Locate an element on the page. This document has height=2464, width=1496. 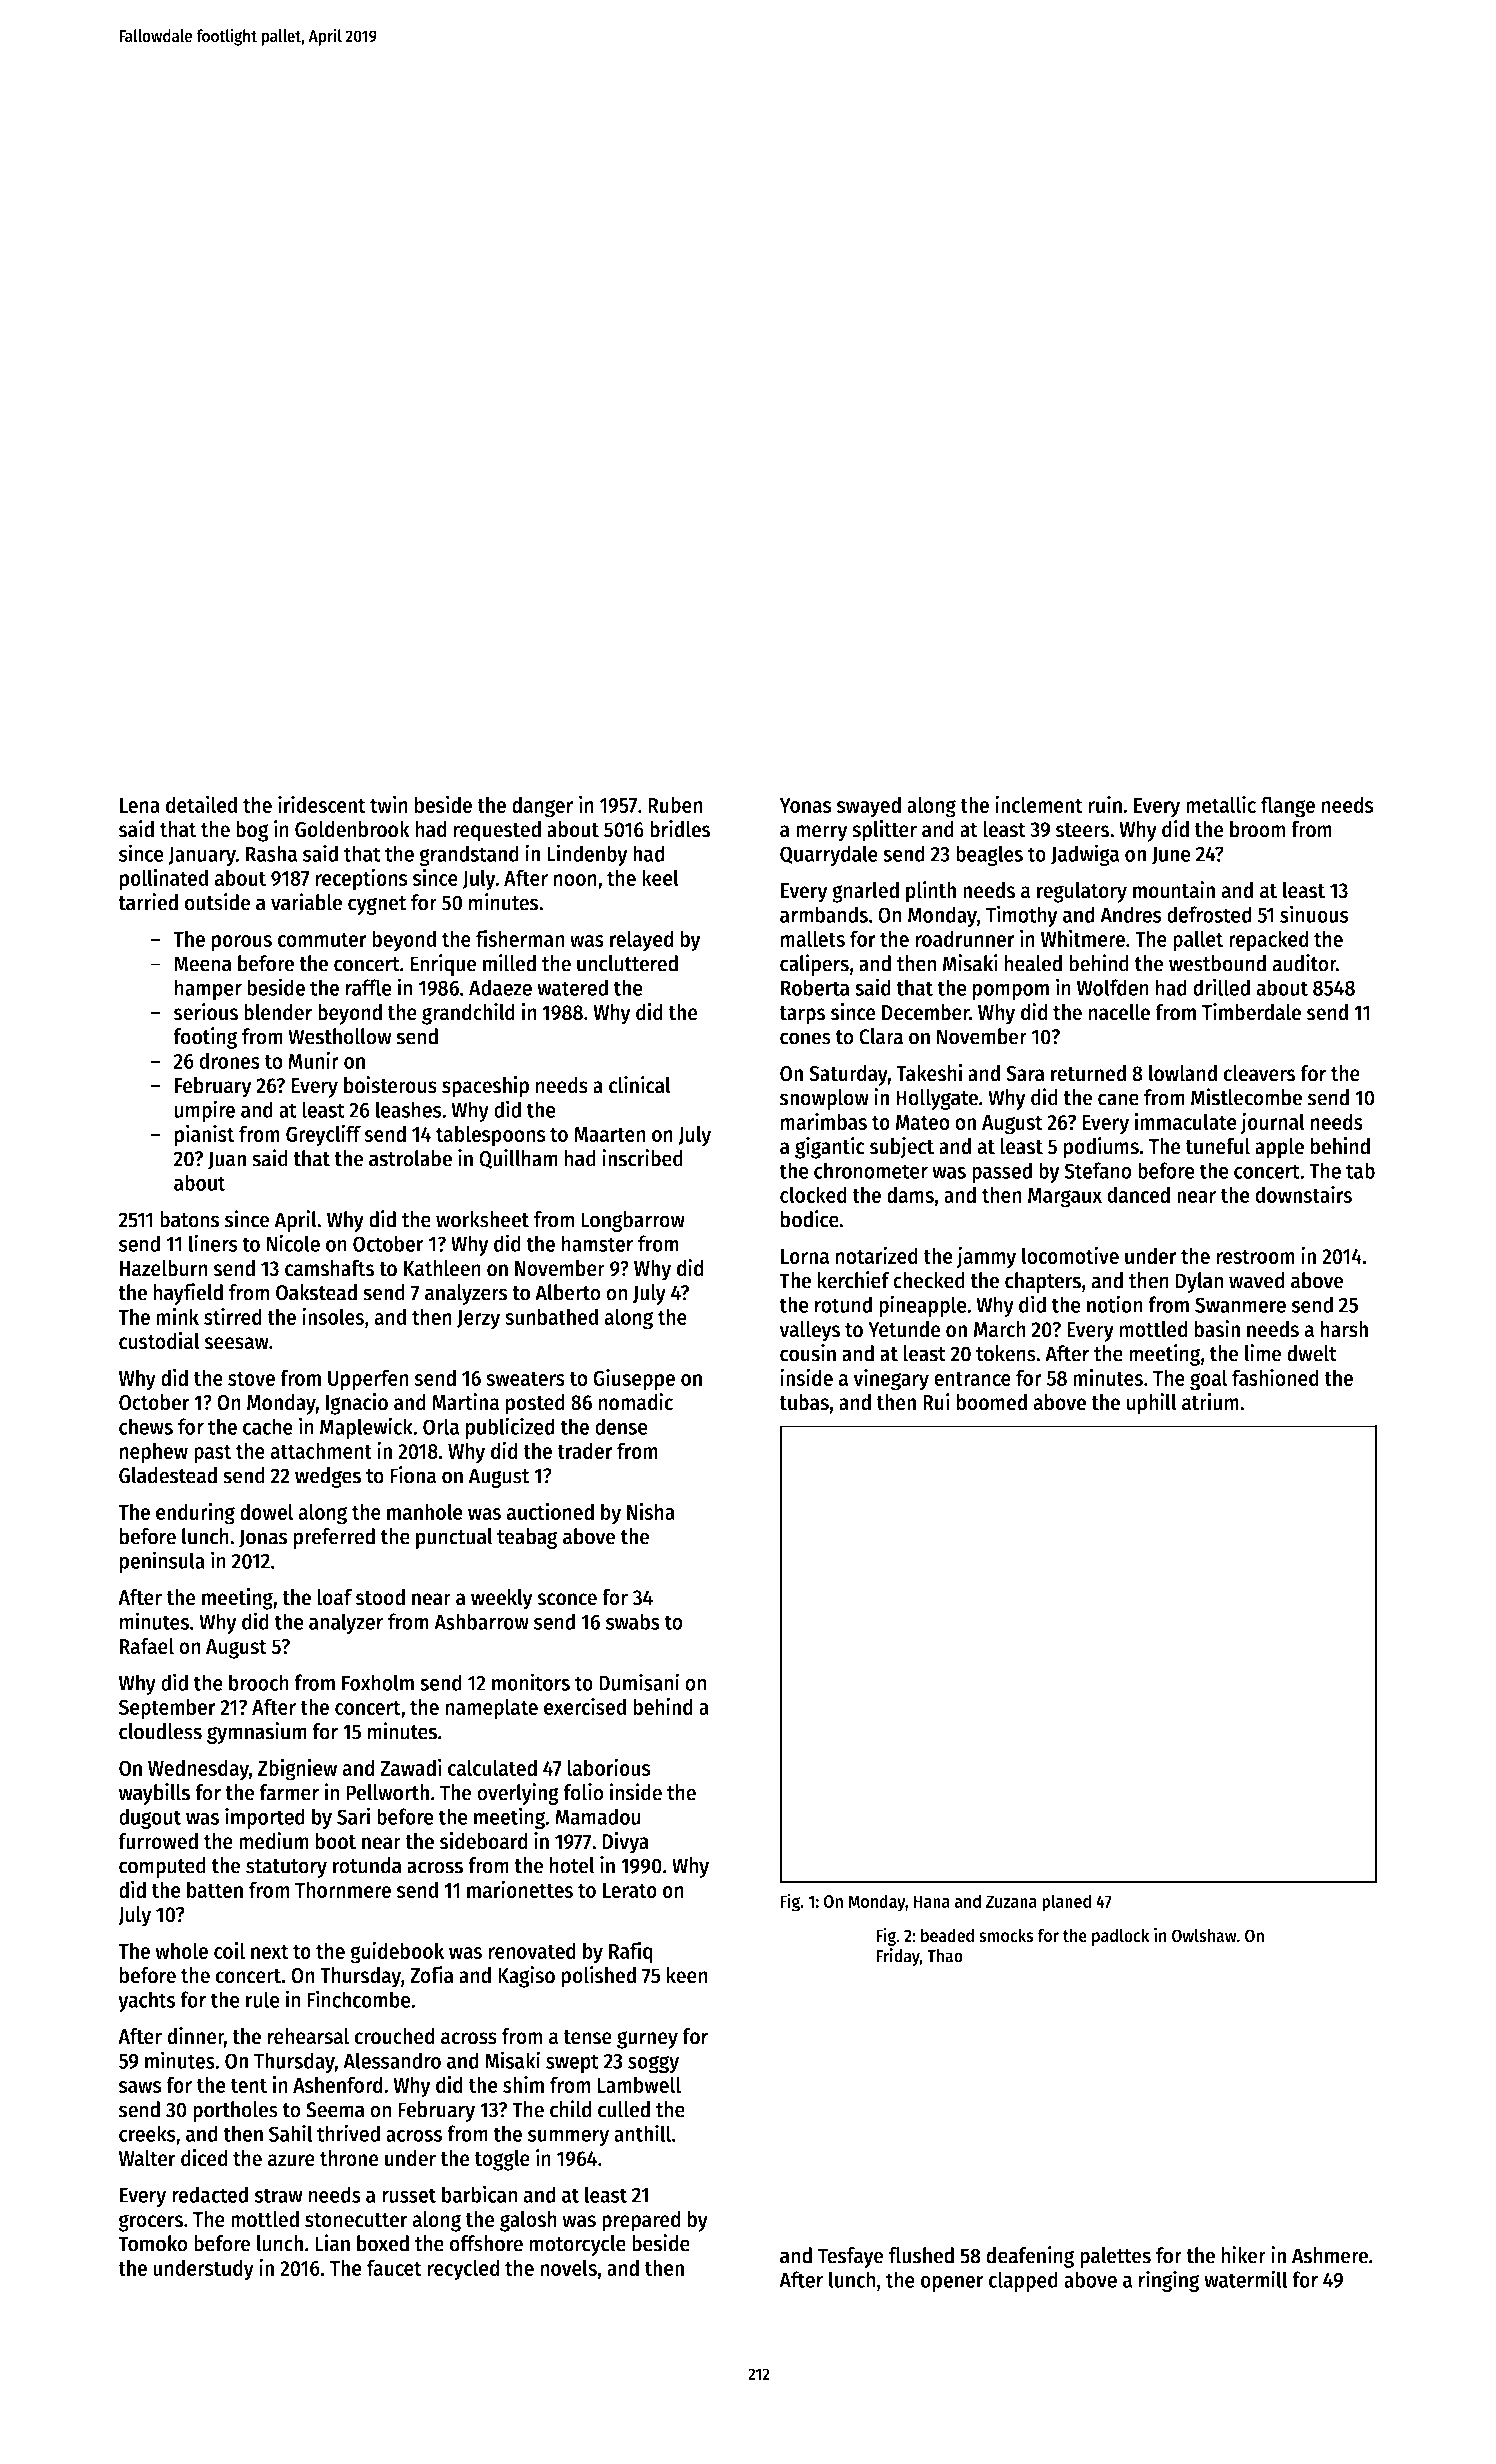
swayed is located at coordinates (869, 807).
